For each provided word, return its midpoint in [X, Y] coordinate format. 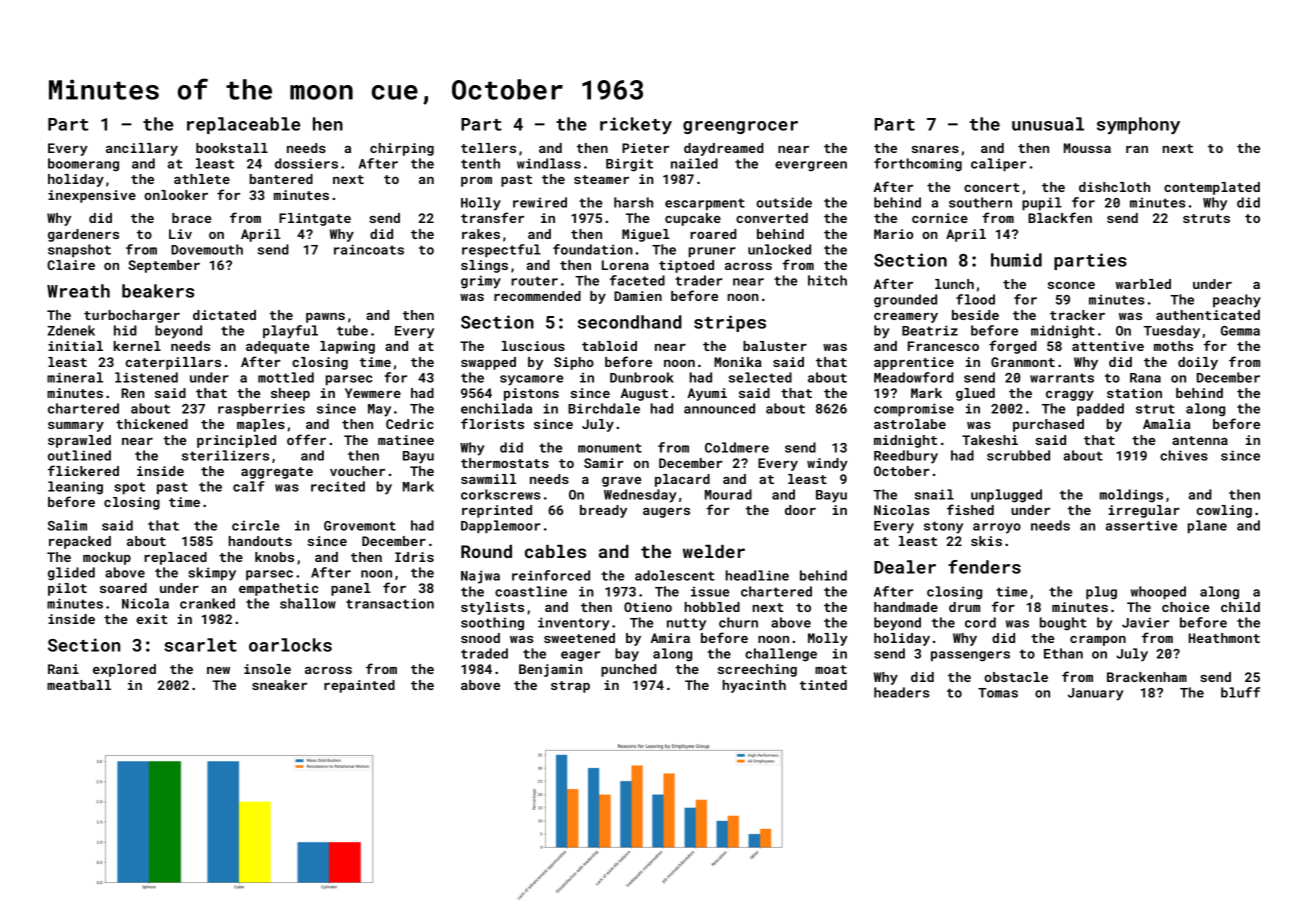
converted [772, 218]
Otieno [648, 607]
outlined [79, 455]
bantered [281, 179]
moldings [1131, 496]
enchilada [496, 408]
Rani [63, 669]
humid [1016, 260]
